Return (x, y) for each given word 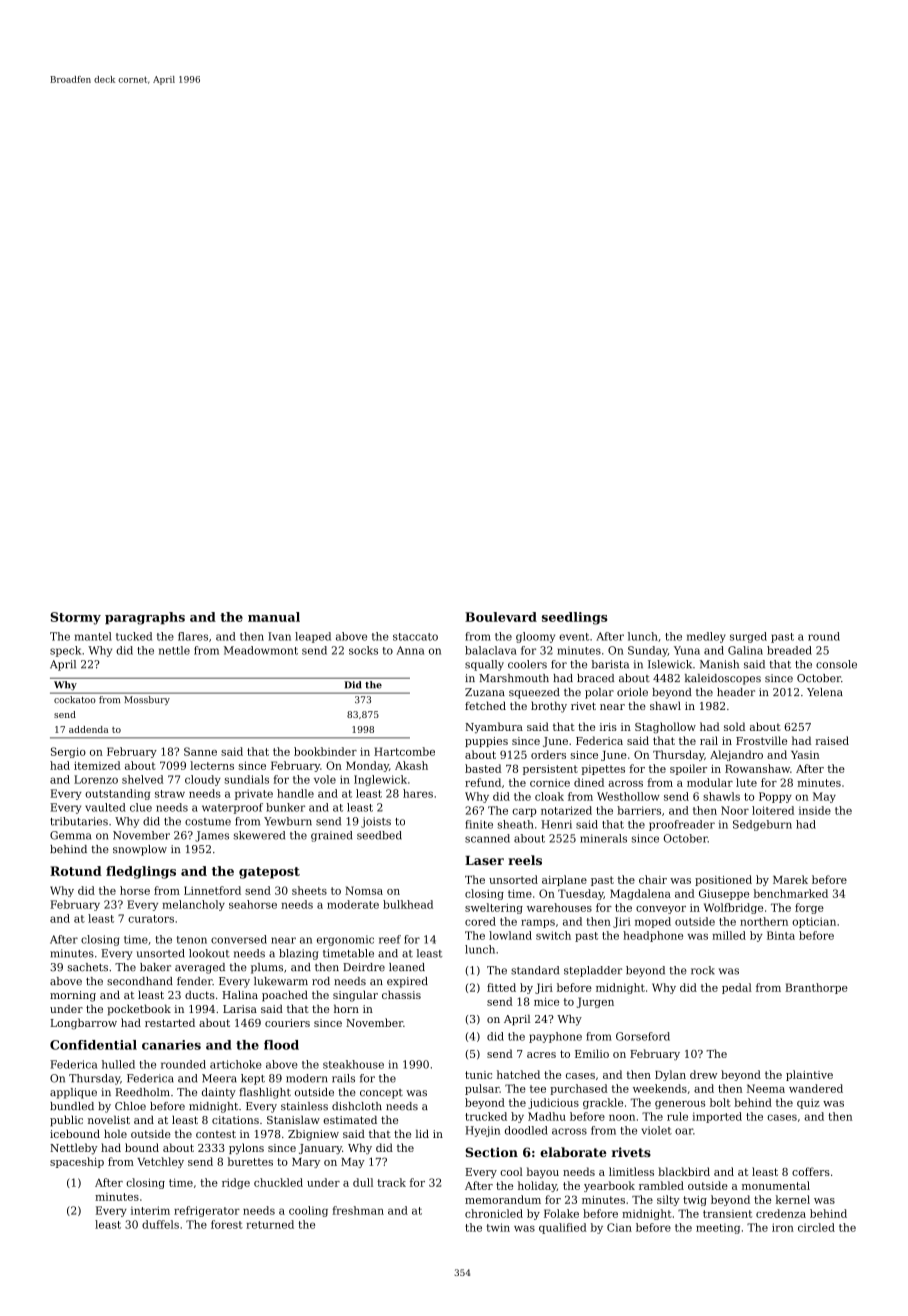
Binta (781, 935)
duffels (160, 1224)
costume (208, 822)
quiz (808, 1104)
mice (546, 1001)
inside (815, 810)
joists (376, 822)
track (391, 1182)
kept (253, 1079)
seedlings (575, 618)
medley (706, 637)
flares (193, 636)
